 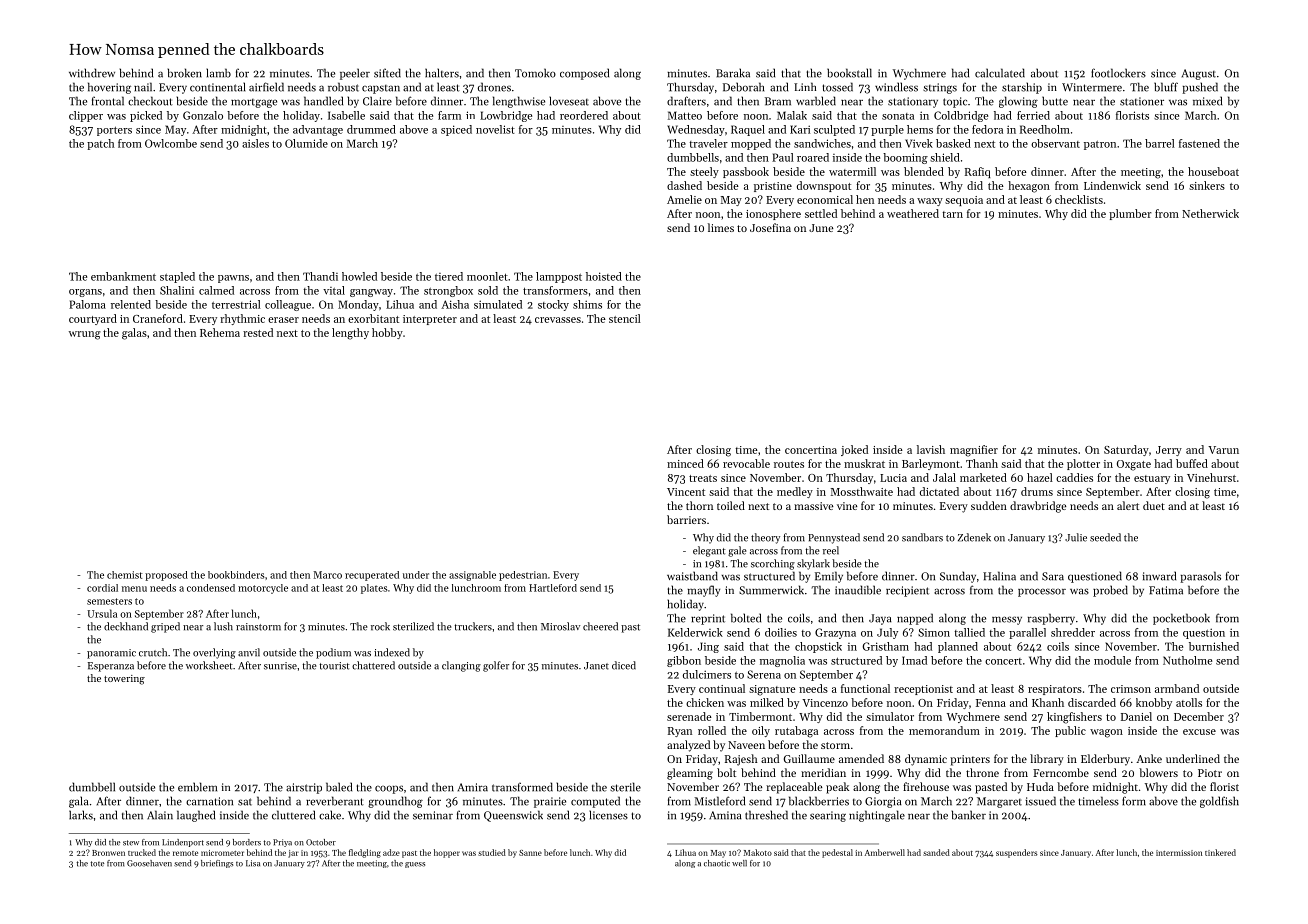 What do you see at coordinates (498, 304) in the screenshot?
I see `simulated` at bounding box center [498, 304].
